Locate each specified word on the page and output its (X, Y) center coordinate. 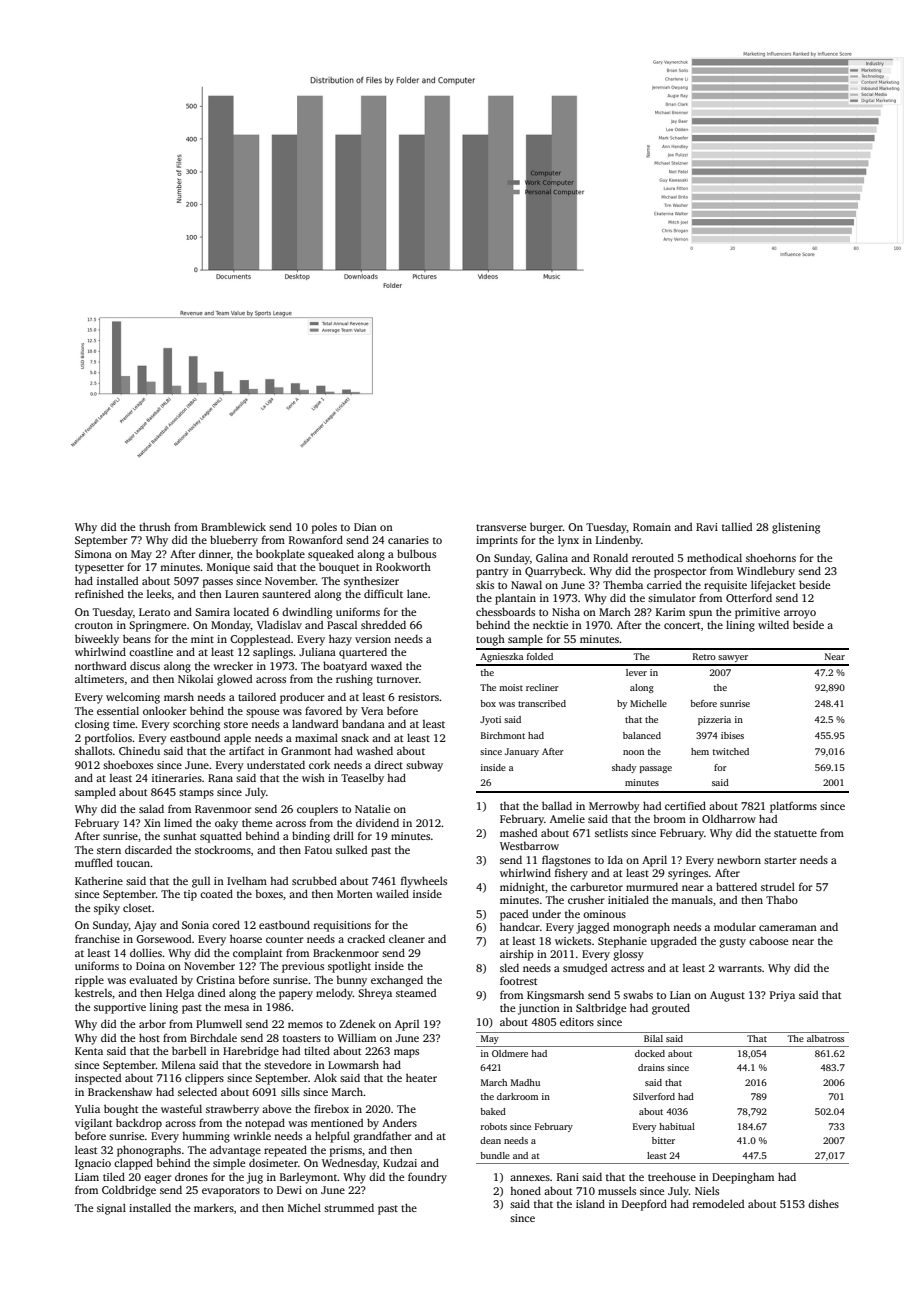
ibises (732, 735)
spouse (262, 713)
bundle (495, 1155)
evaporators (231, 1192)
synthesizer (371, 582)
